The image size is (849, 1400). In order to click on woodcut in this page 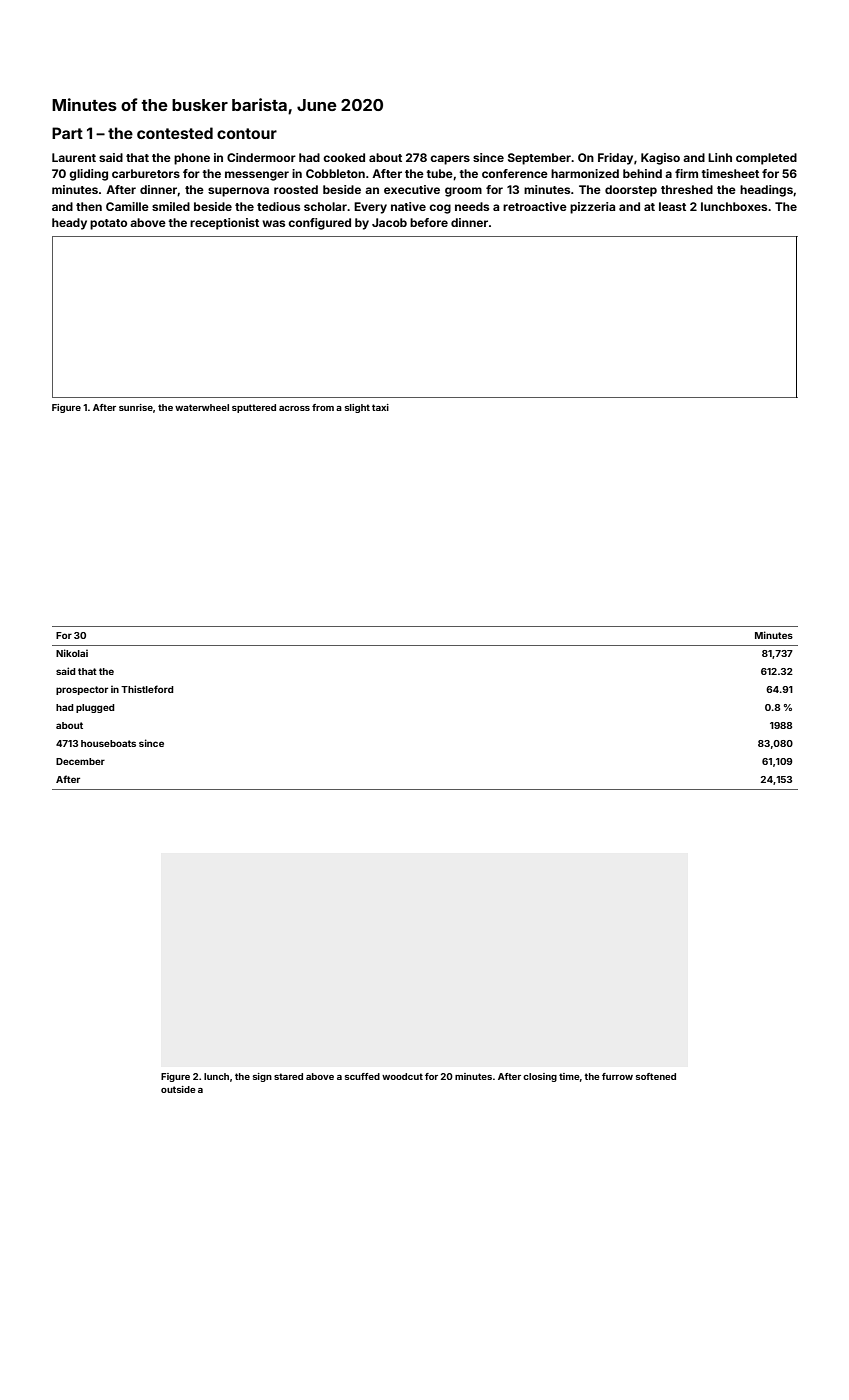, I will do `click(402, 1076)`.
